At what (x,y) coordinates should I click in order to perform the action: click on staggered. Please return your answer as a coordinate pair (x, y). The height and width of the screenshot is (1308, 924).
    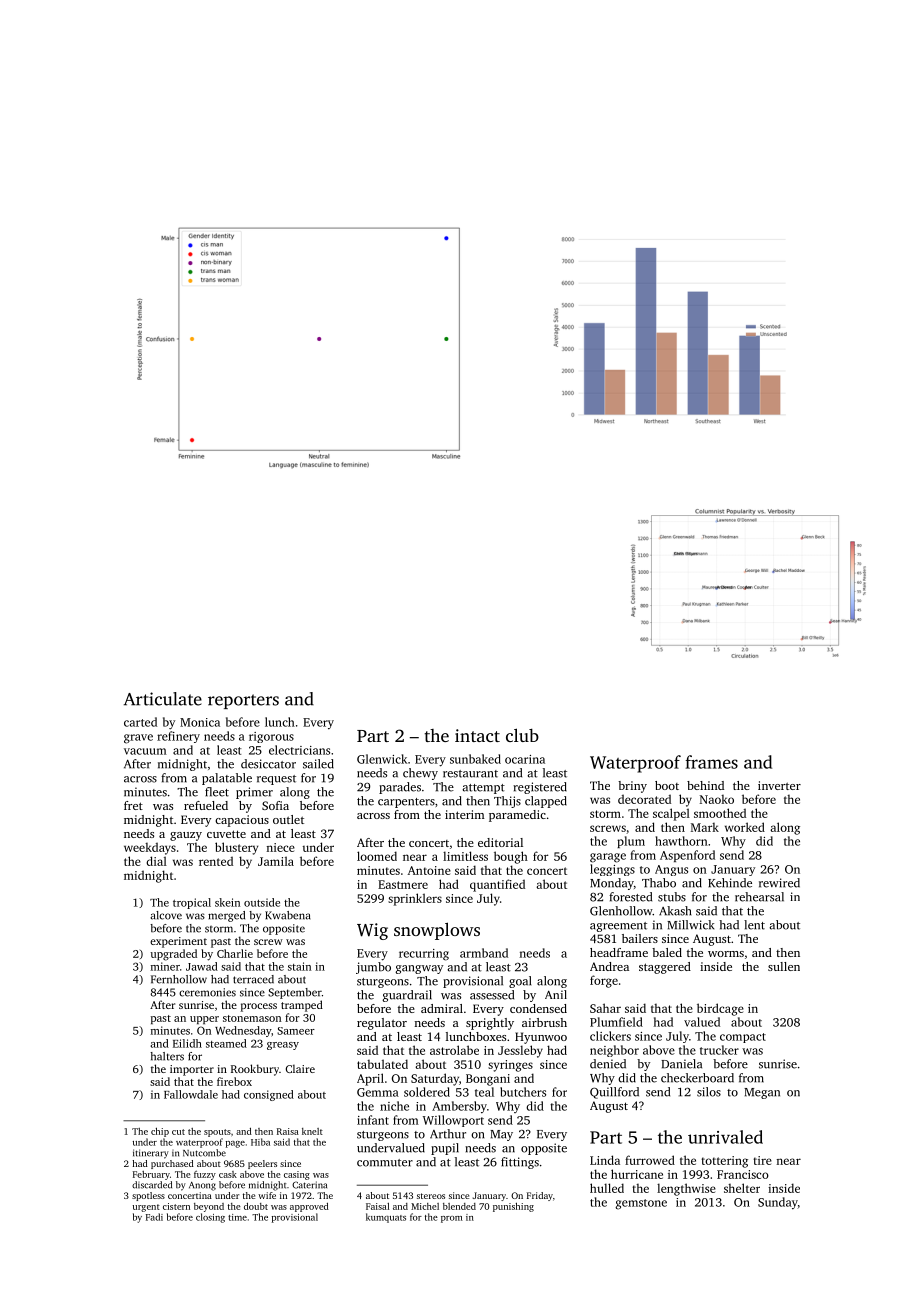
    Looking at the image, I should click on (665, 968).
